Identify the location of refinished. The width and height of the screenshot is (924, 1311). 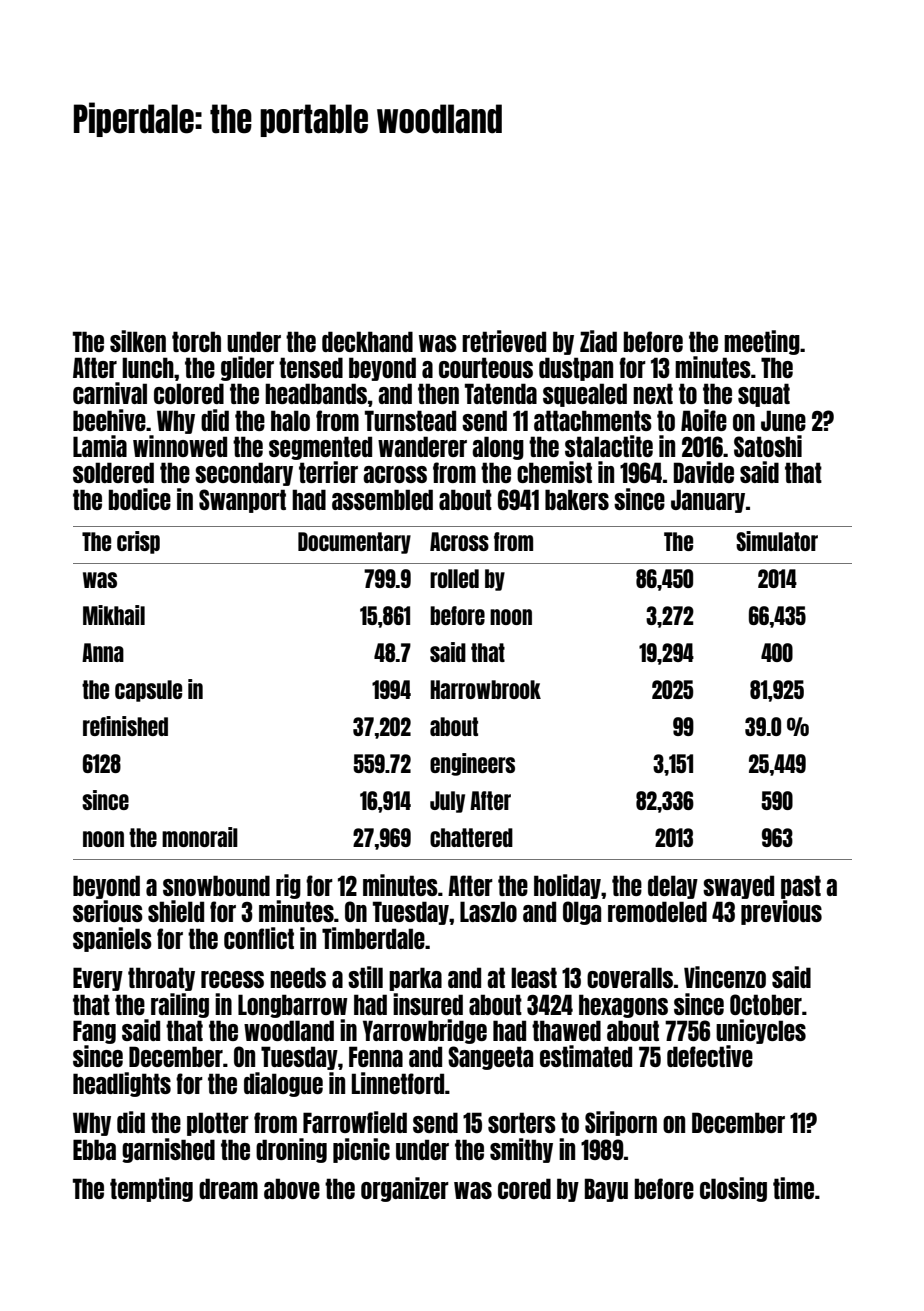
(125, 726).
